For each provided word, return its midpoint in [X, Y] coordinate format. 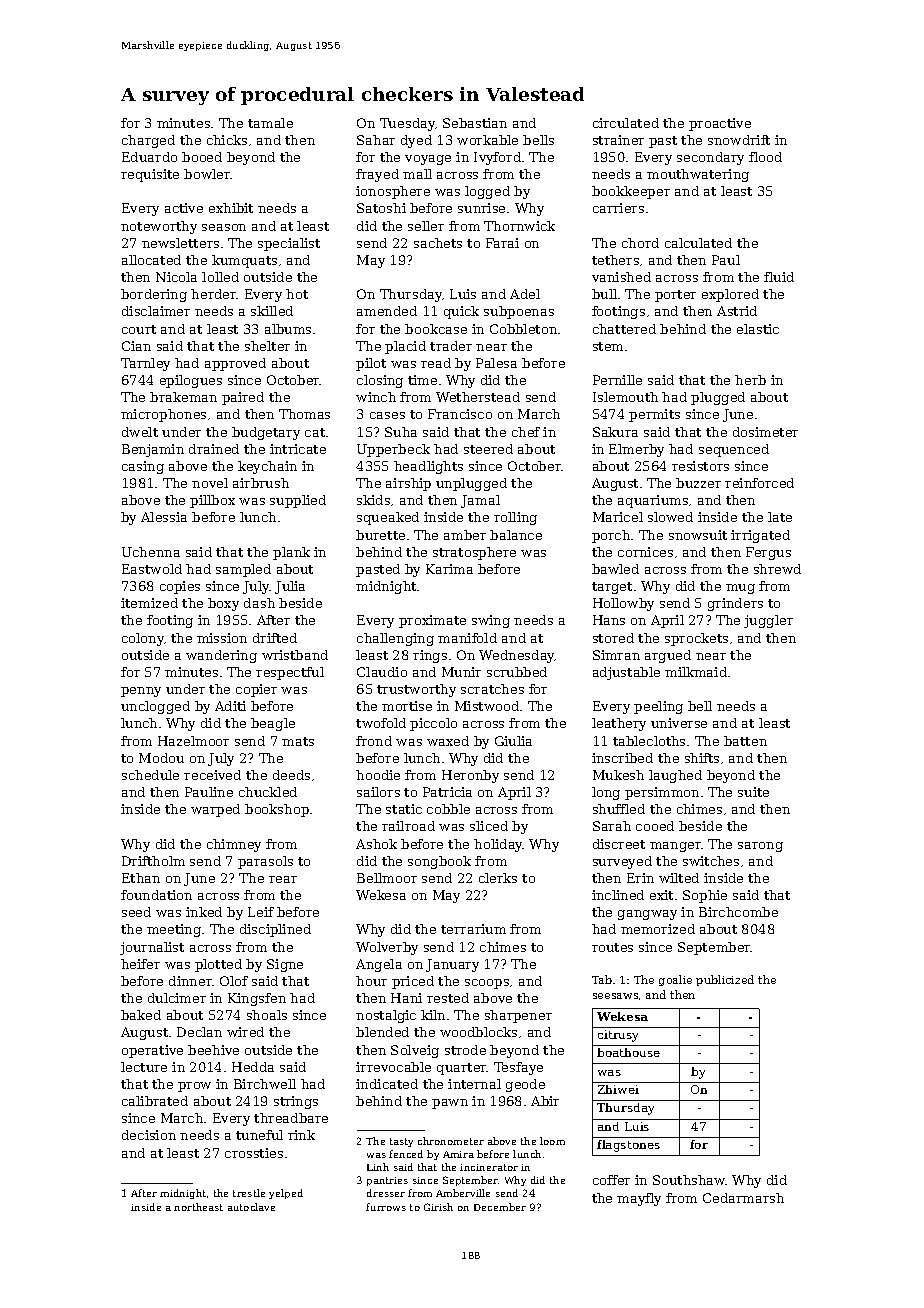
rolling [515, 518]
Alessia [164, 517]
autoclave [251, 1207]
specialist [289, 244]
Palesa [496, 363]
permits [654, 415]
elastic [758, 329]
